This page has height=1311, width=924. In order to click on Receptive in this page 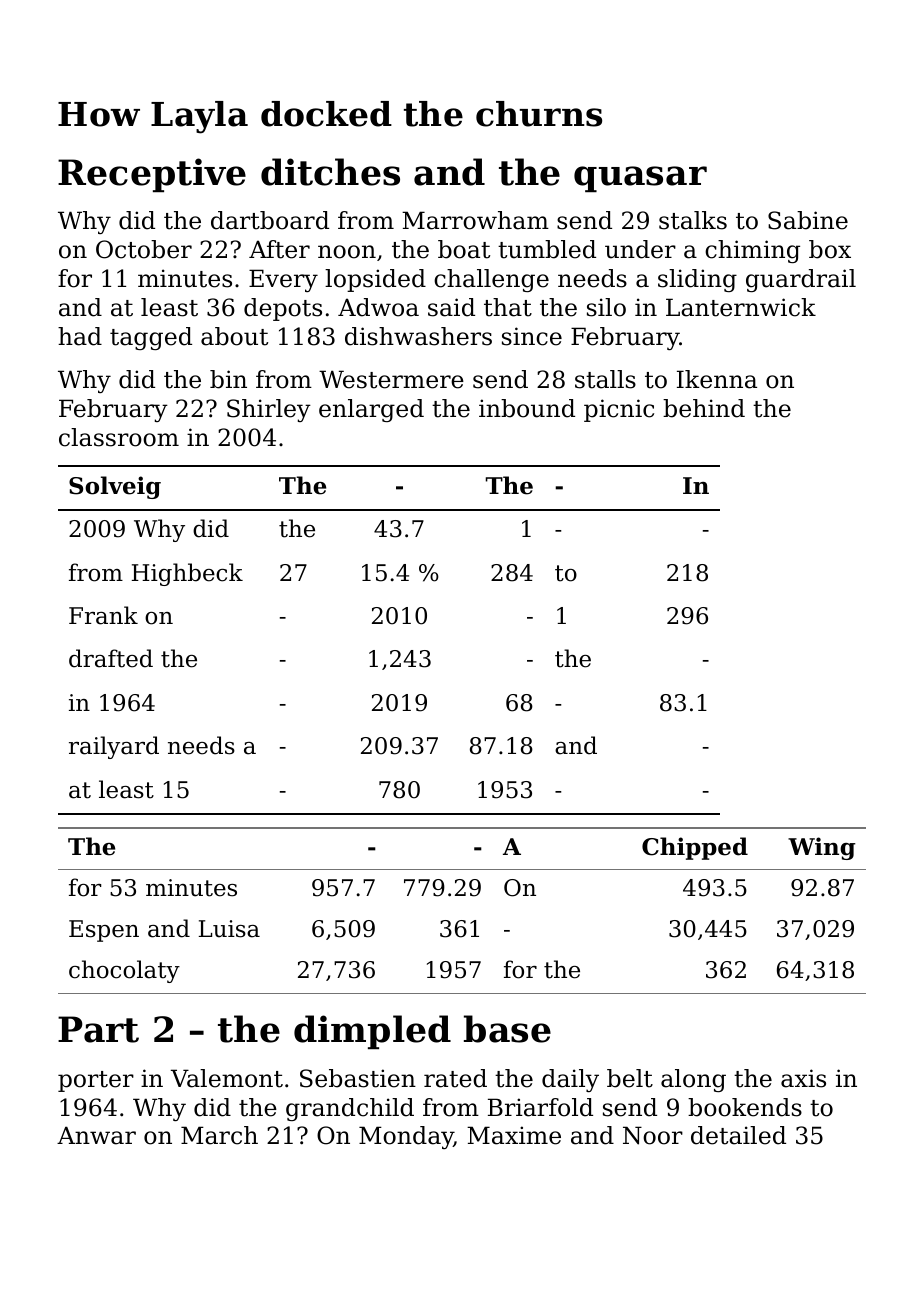, I will do `click(152, 175)`.
